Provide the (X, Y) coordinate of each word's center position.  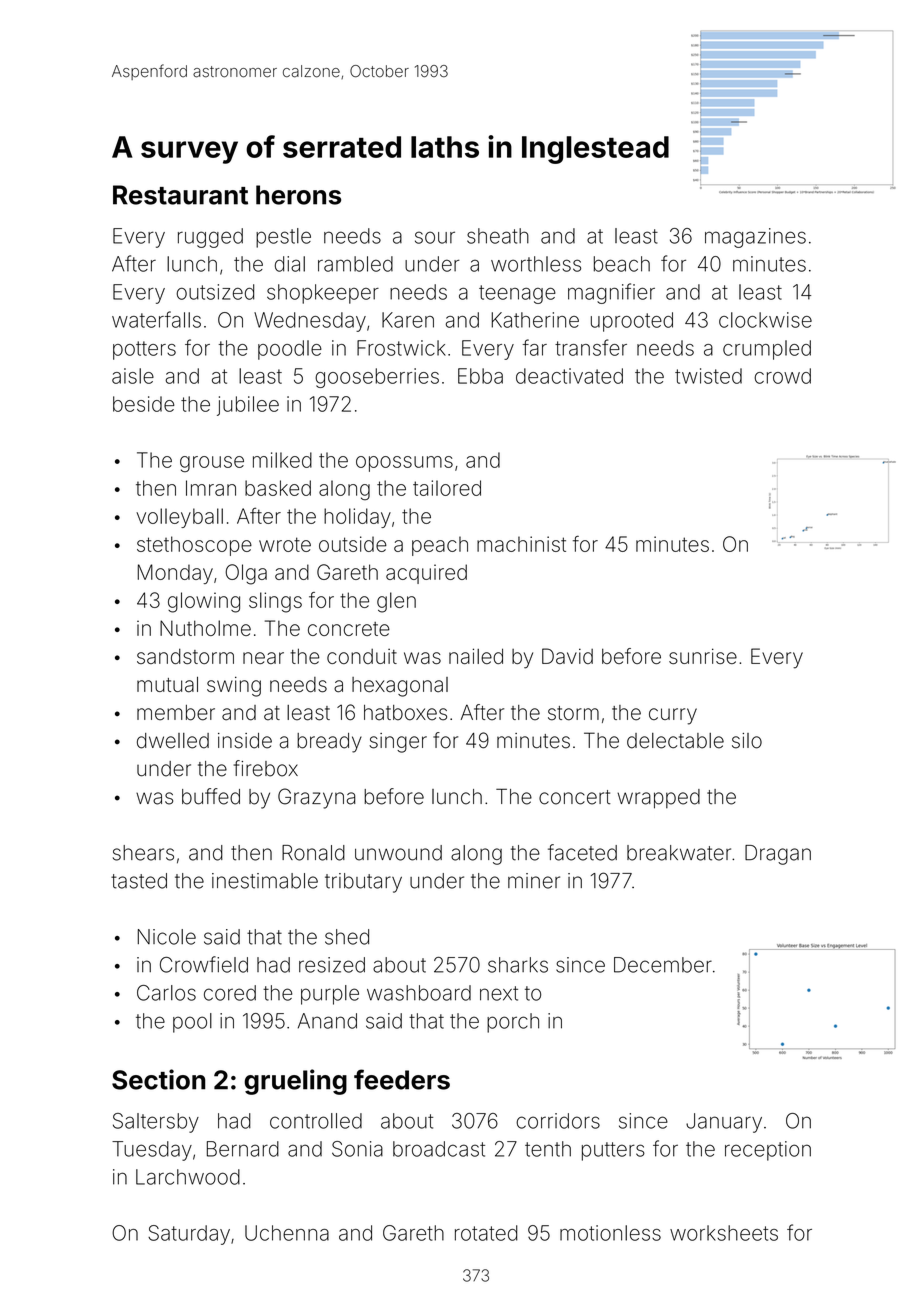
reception (768, 1151)
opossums (404, 464)
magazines (755, 238)
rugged (210, 238)
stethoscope (194, 546)
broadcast (439, 1149)
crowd (782, 376)
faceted (582, 852)
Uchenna (287, 1233)
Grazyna (317, 798)
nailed (476, 656)
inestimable (265, 881)
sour (435, 237)
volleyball (179, 518)
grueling (295, 1082)
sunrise (703, 656)
